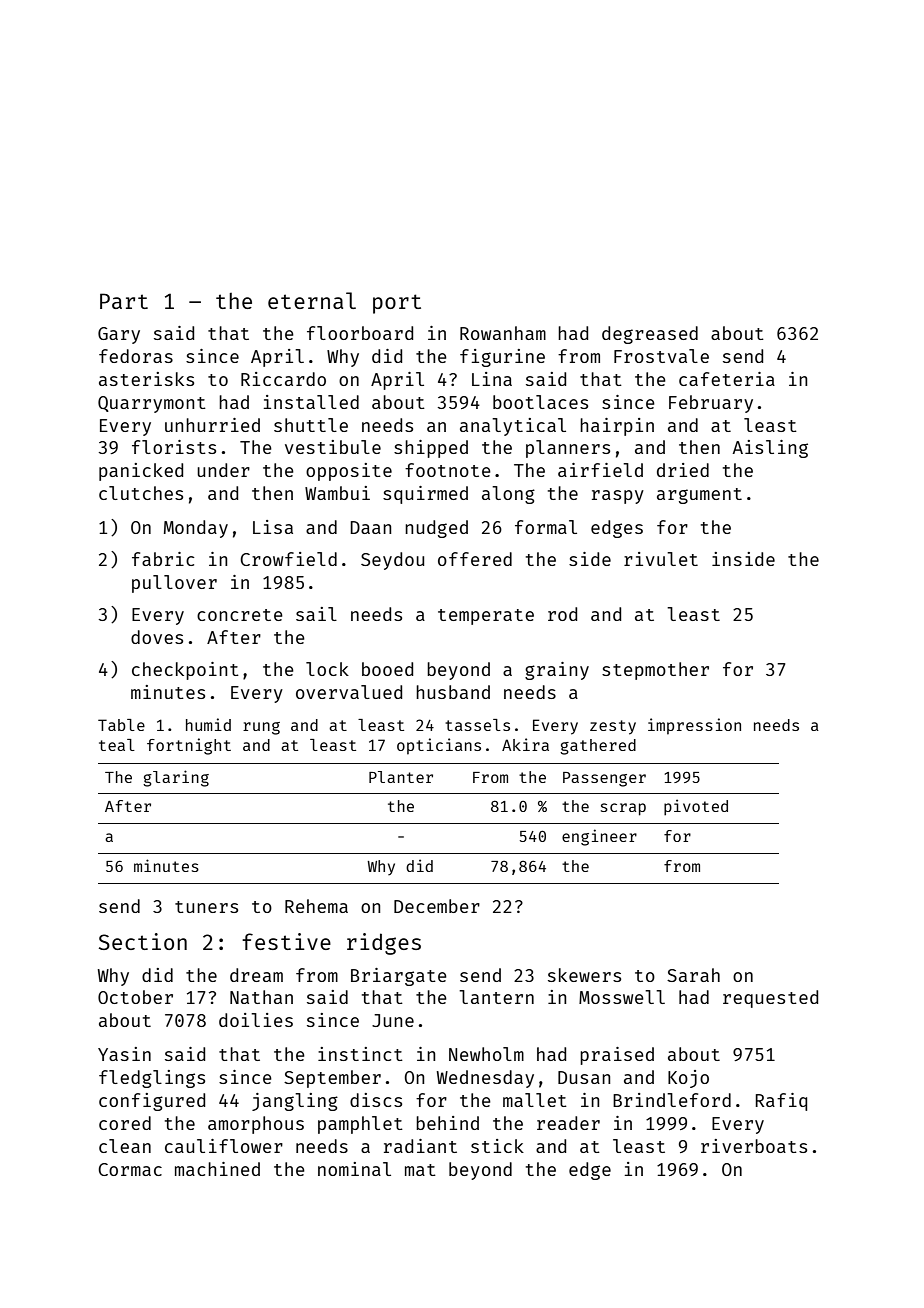  What do you see at coordinates (152, 404) in the screenshot?
I see `Quarrymont` at bounding box center [152, 404].
